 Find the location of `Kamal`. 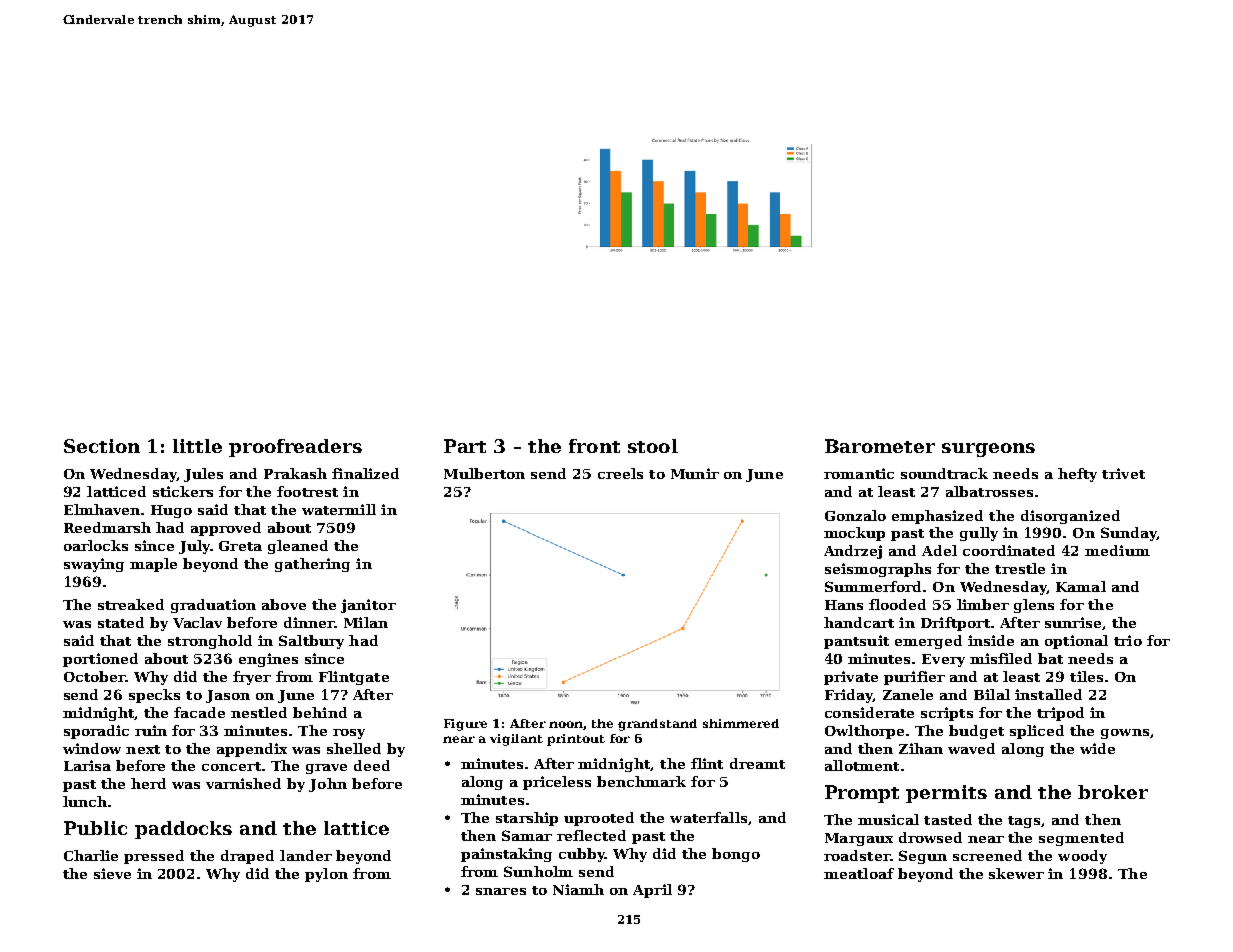

Kamal is located at coordinates (1081, 586).
